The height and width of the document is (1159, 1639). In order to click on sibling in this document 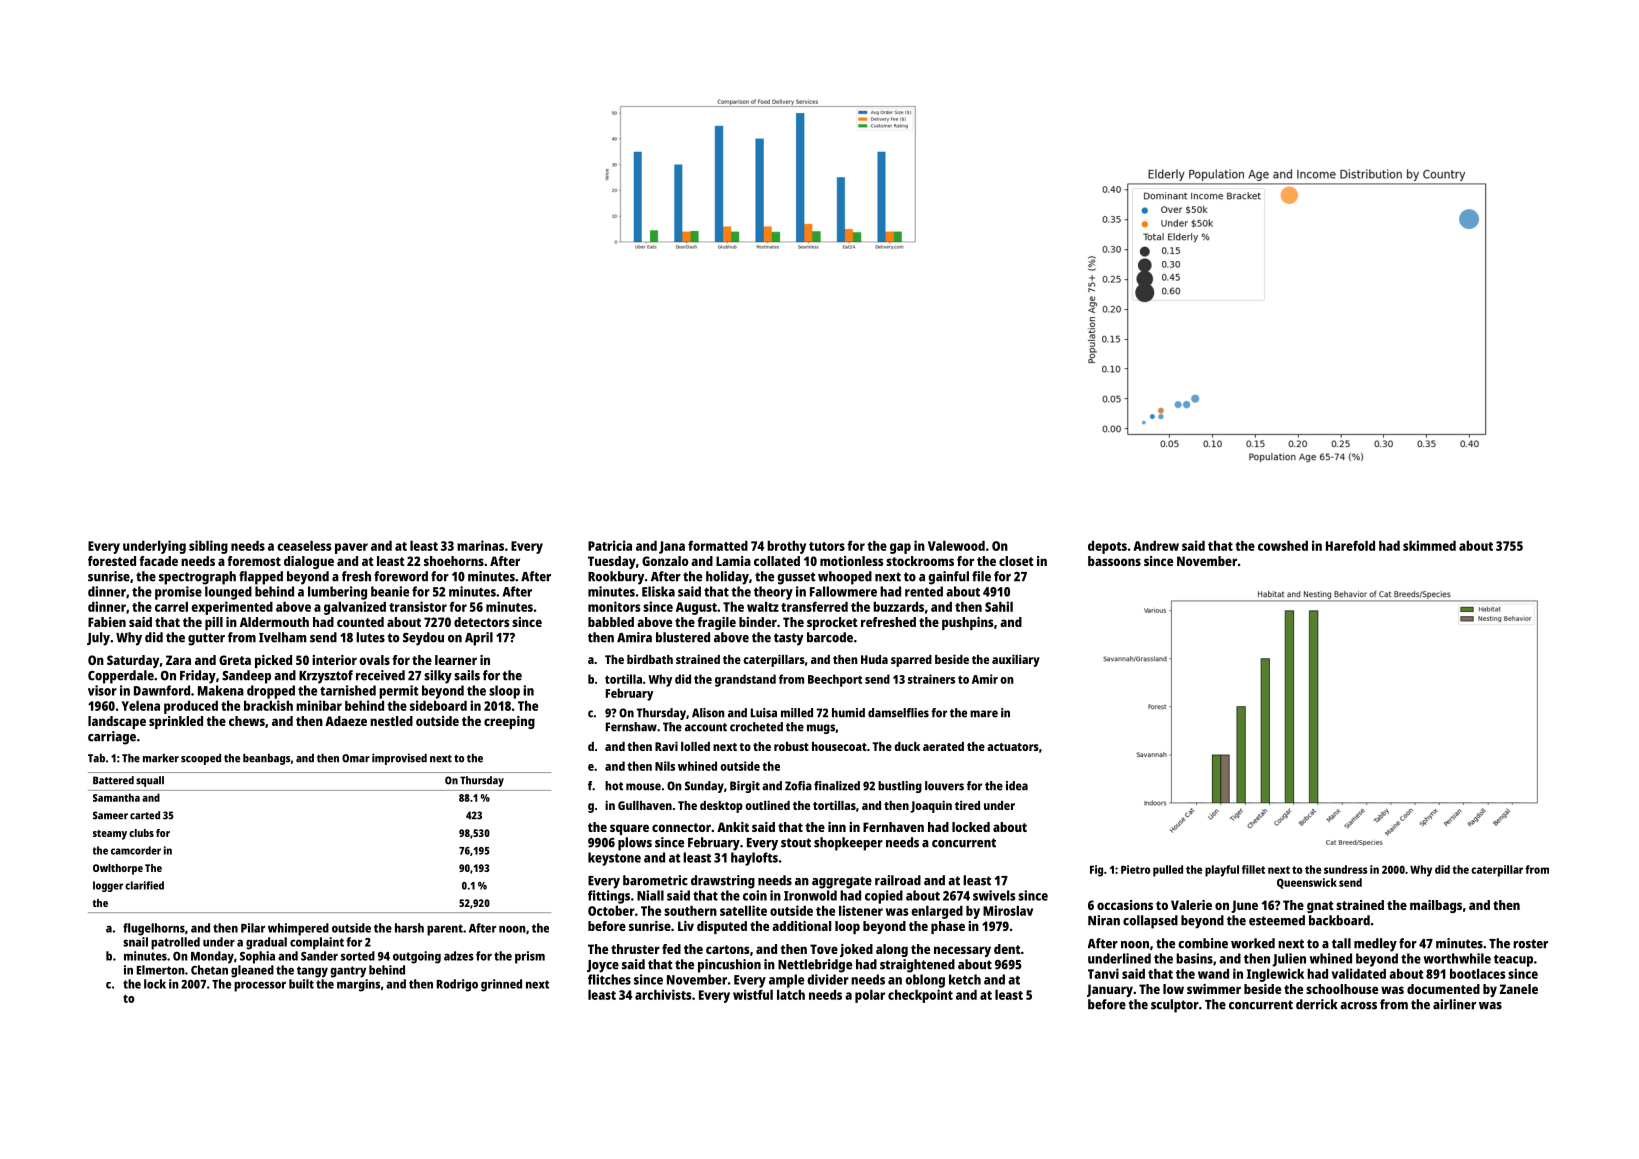, I will do `click(208, 547)`.
